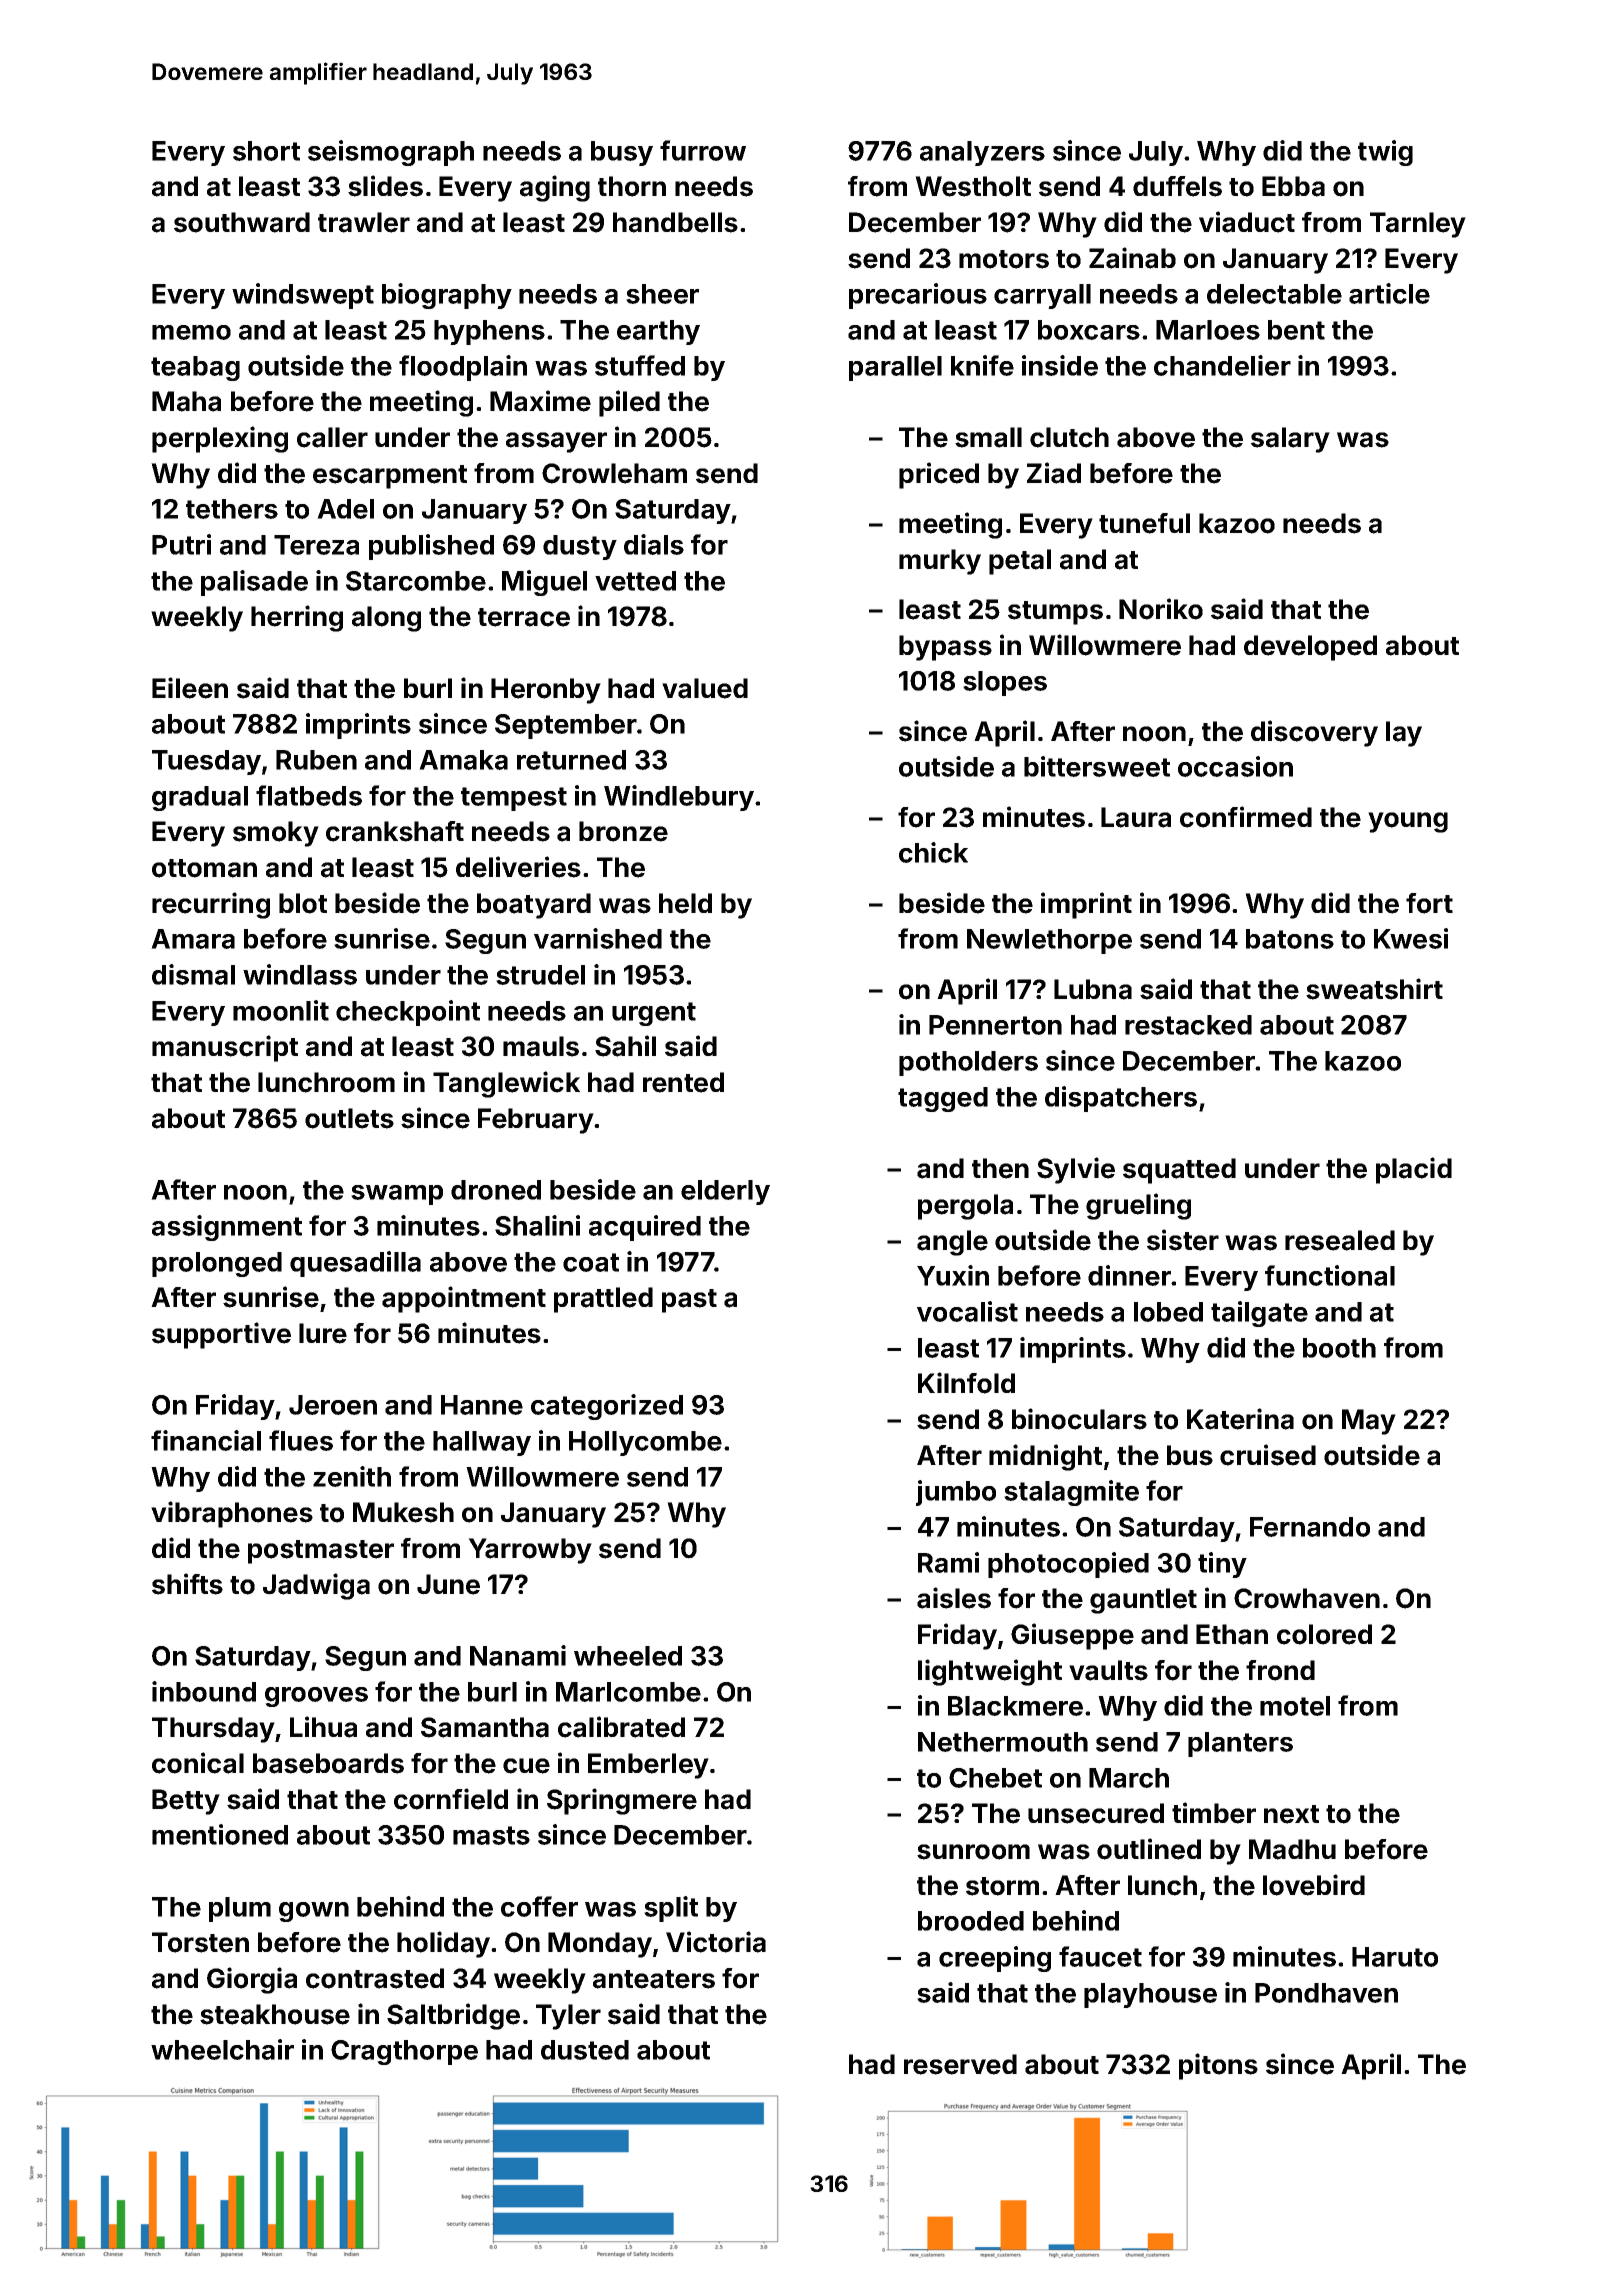  I want to click on young, so click(1408, 822).
